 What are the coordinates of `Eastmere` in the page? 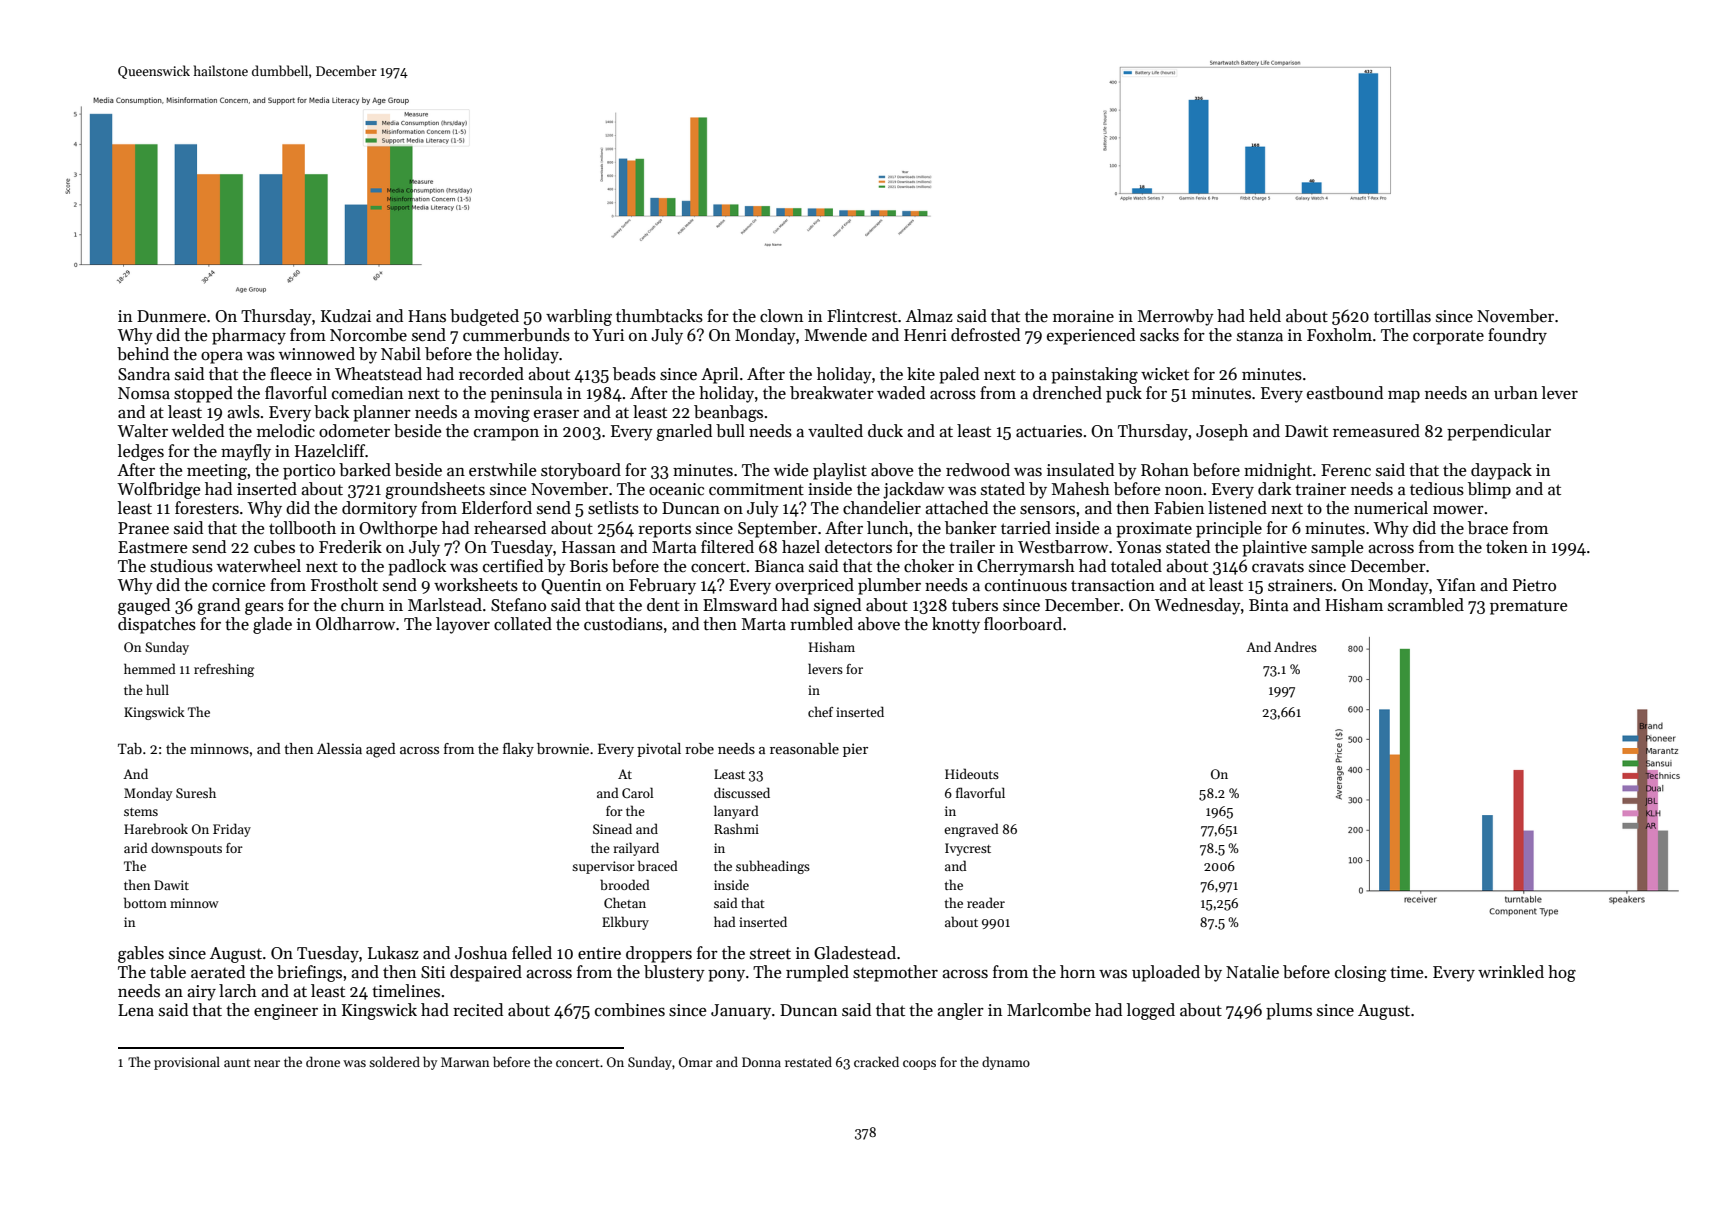 It's located at (152, 547).
